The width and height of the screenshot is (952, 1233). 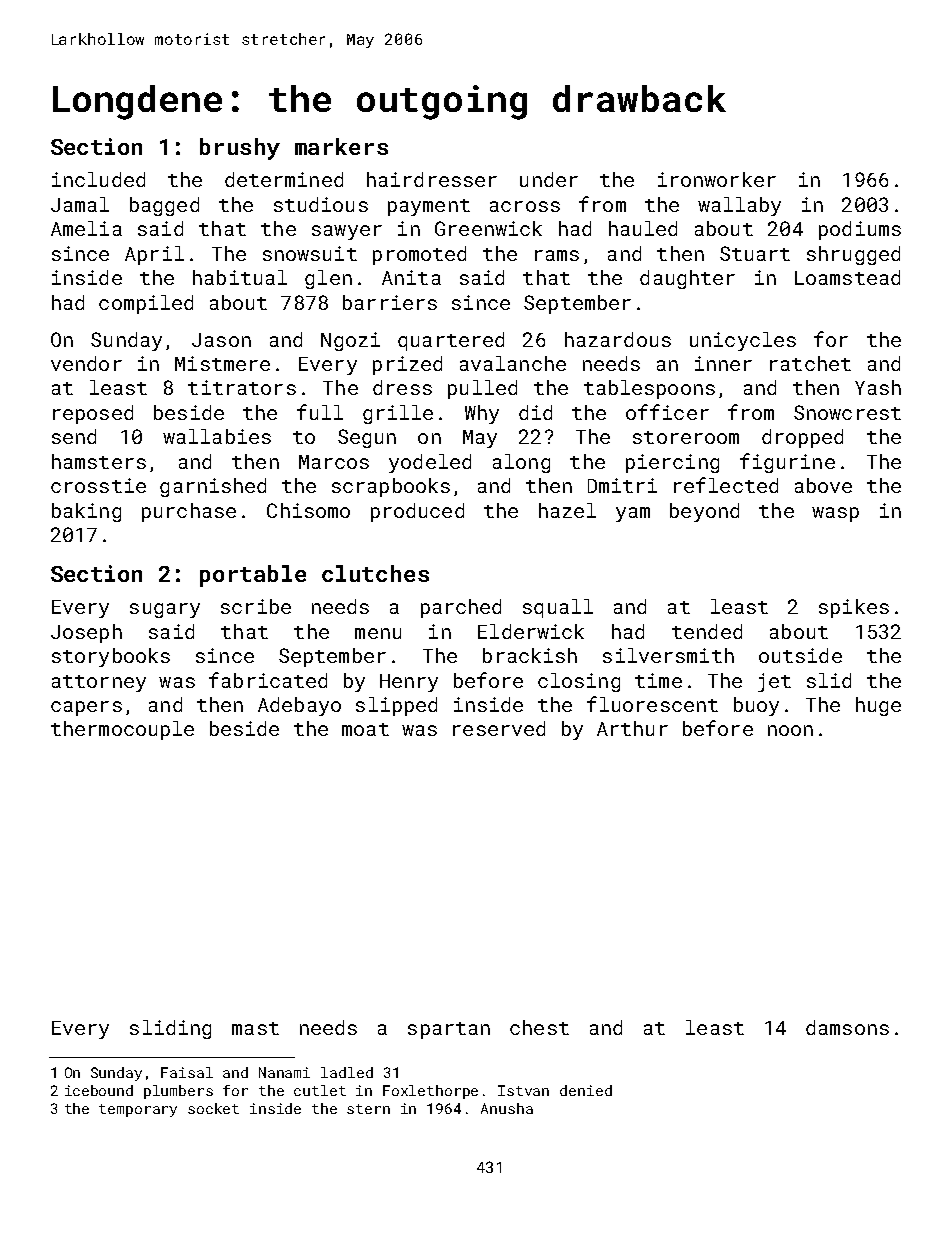 What do you see at coordinates (255, 1028) in the screenshot?
I see `mast` at bounding box center [255, 1028].
